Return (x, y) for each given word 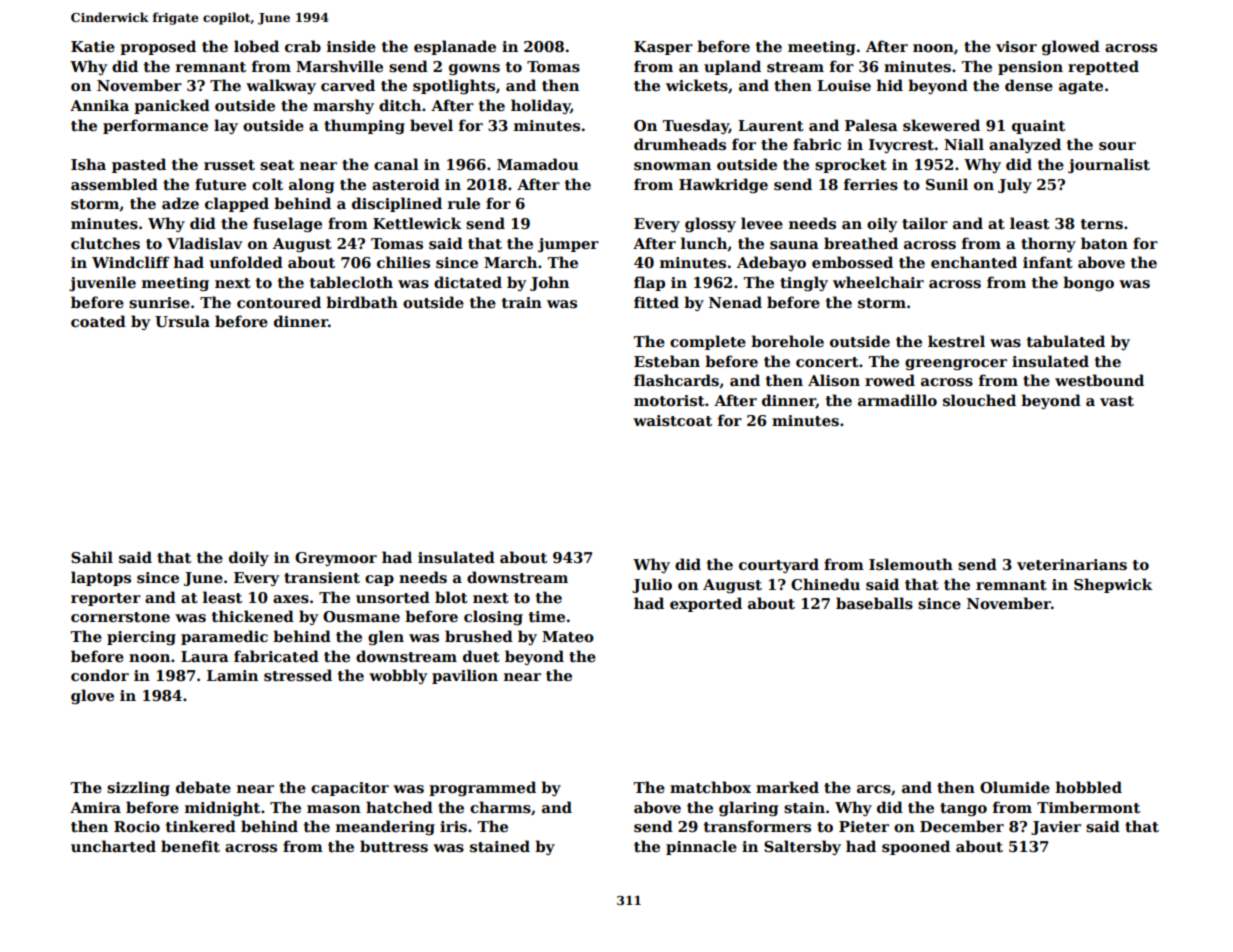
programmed (482, 788)
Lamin (232, 675)
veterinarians (1072, 564)
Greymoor (336, 559)
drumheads (680, 144)
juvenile (102, 283)
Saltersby (802, 847)
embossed (852, 262)
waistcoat (672, 420)
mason (334, 809)
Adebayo (771, 263)
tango (963, 809)
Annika (99, 105)
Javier (1056, 828)
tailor (925, 223)
